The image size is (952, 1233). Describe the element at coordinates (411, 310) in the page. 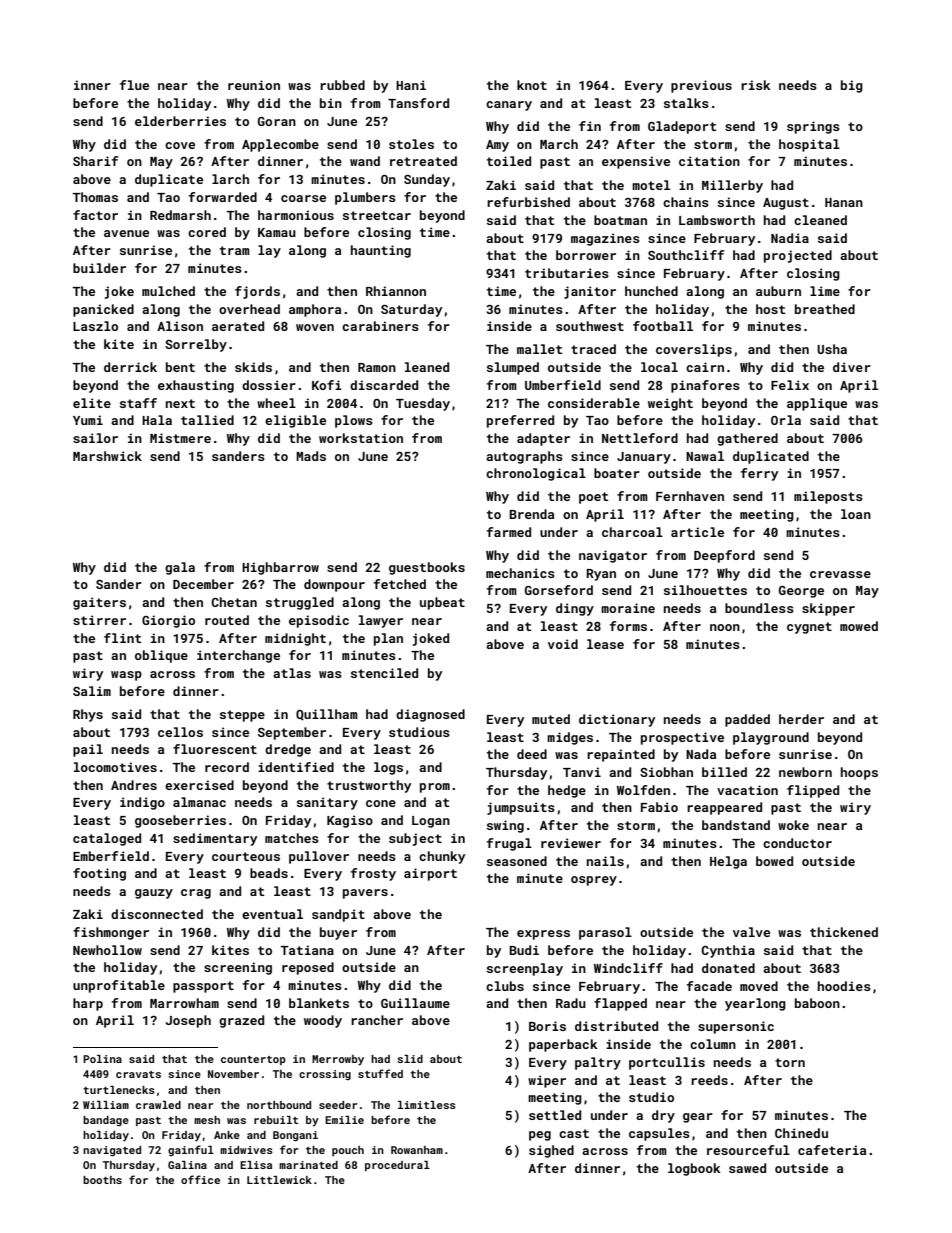

I see `Saturday` at that location.
